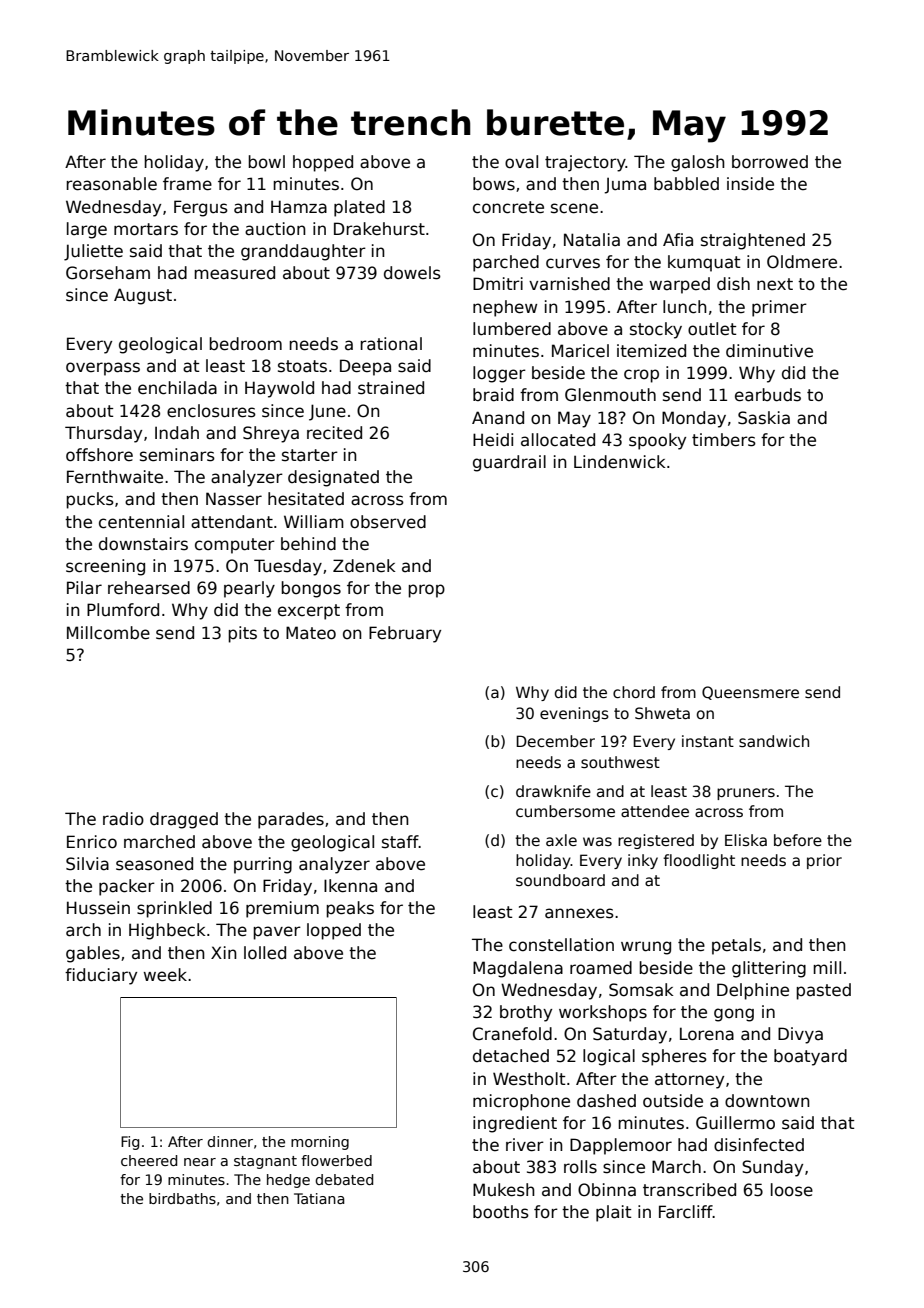  What do you see at coordinates (770, 162) in the page?
I see `borrowed` at bounding box center [770, 162].
